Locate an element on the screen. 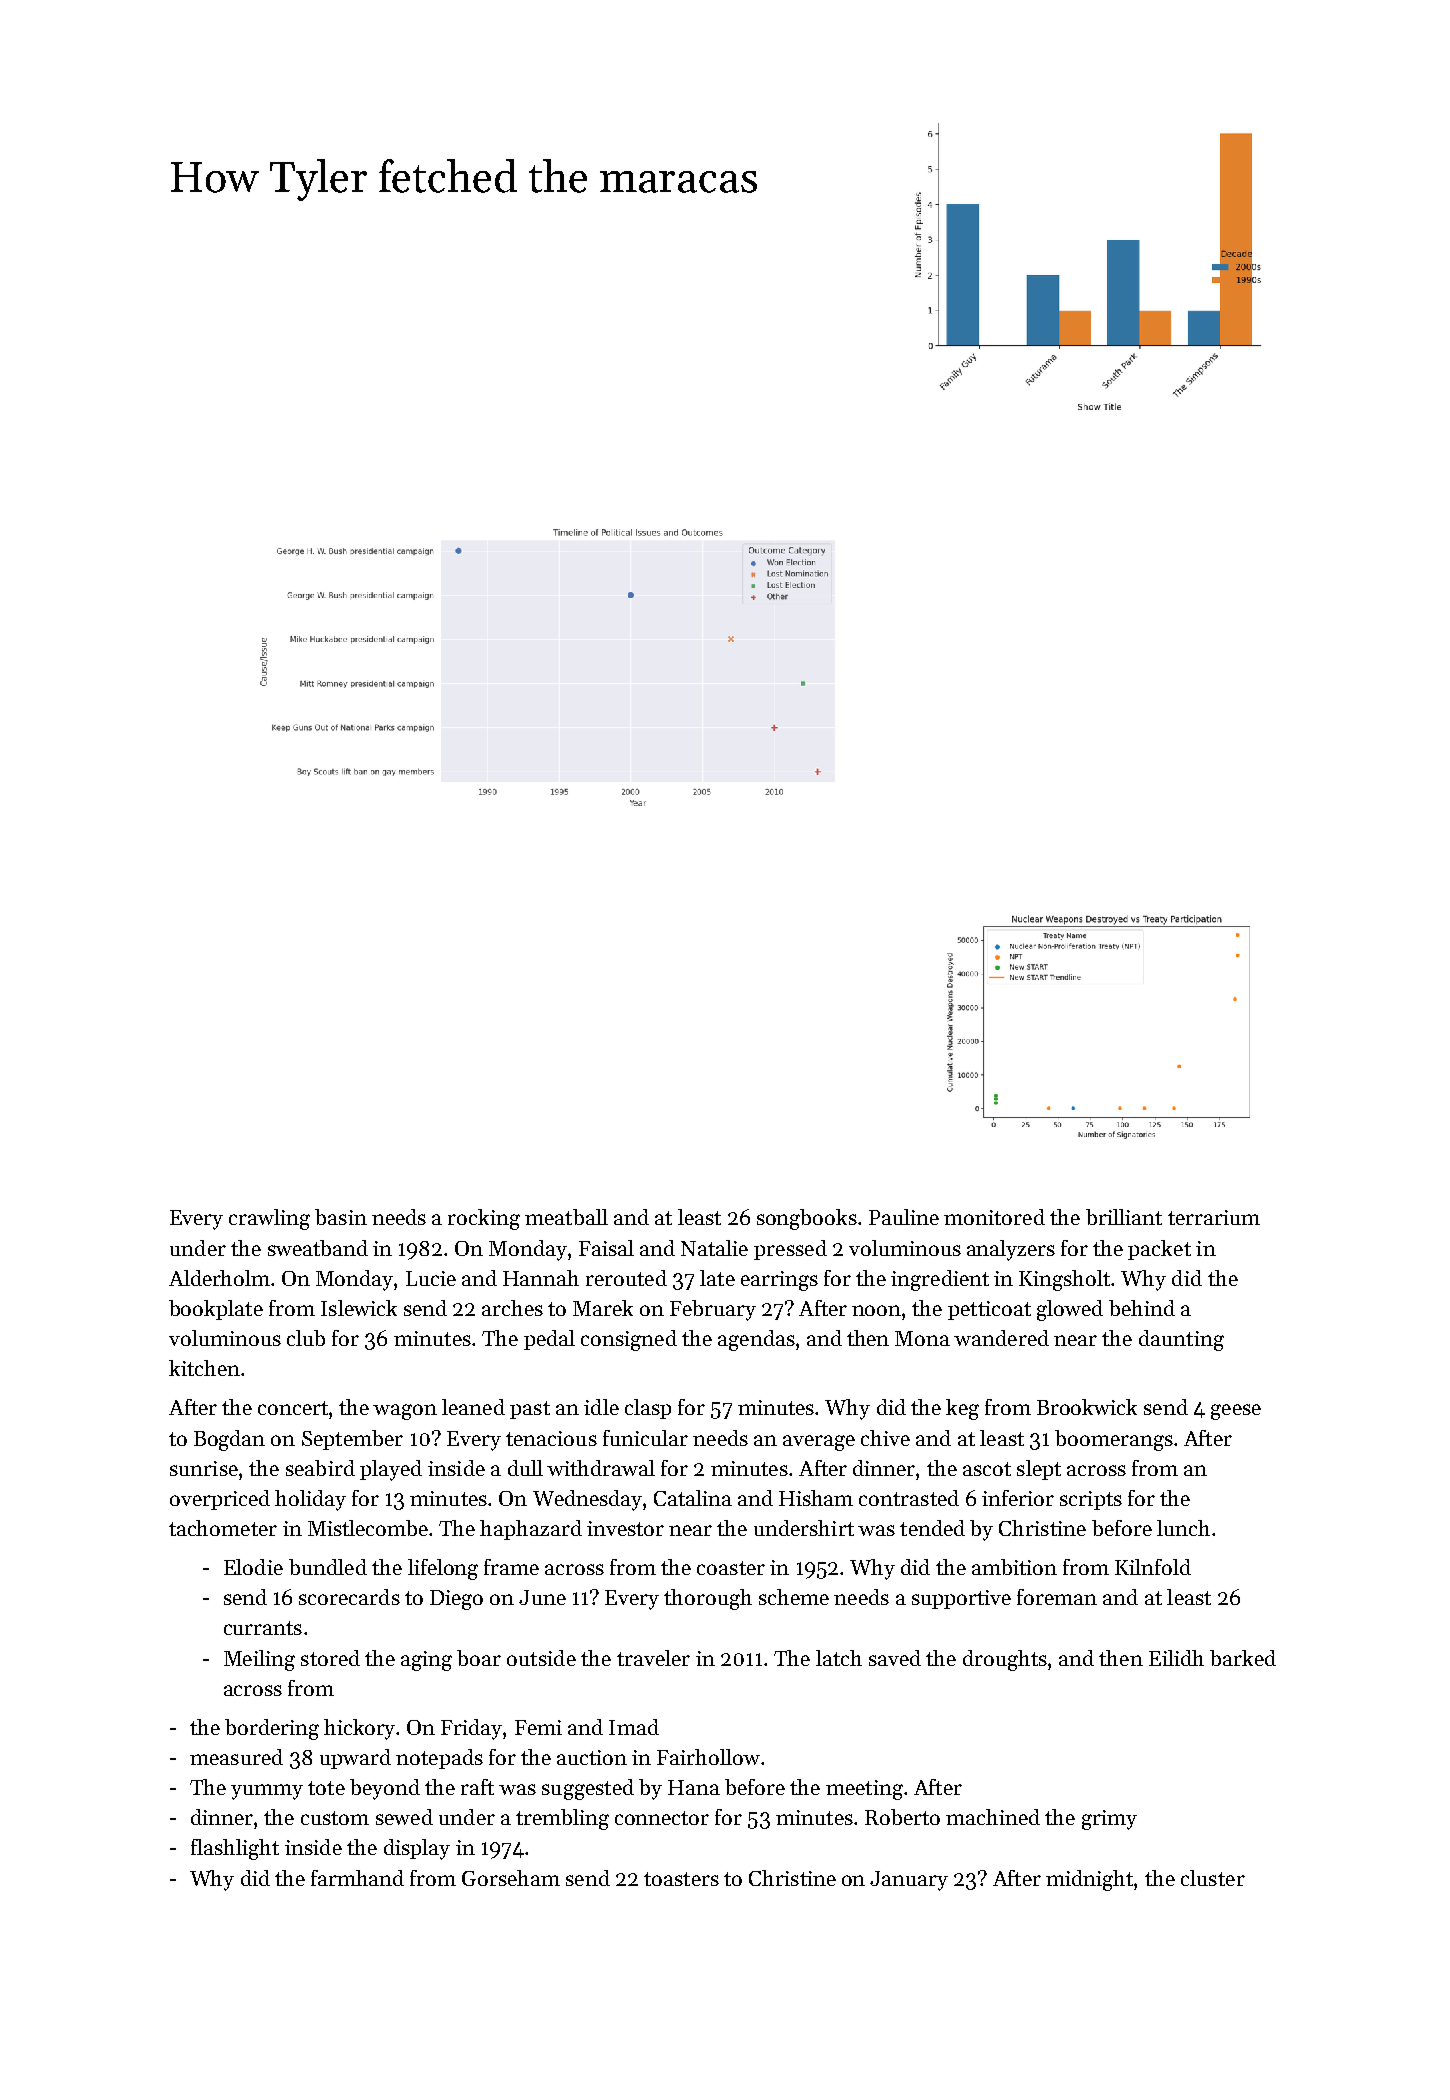 Image resolution: width=1450 pixels, height=2100 pixels. brilliant is located at coordinates (1124, 1217).
